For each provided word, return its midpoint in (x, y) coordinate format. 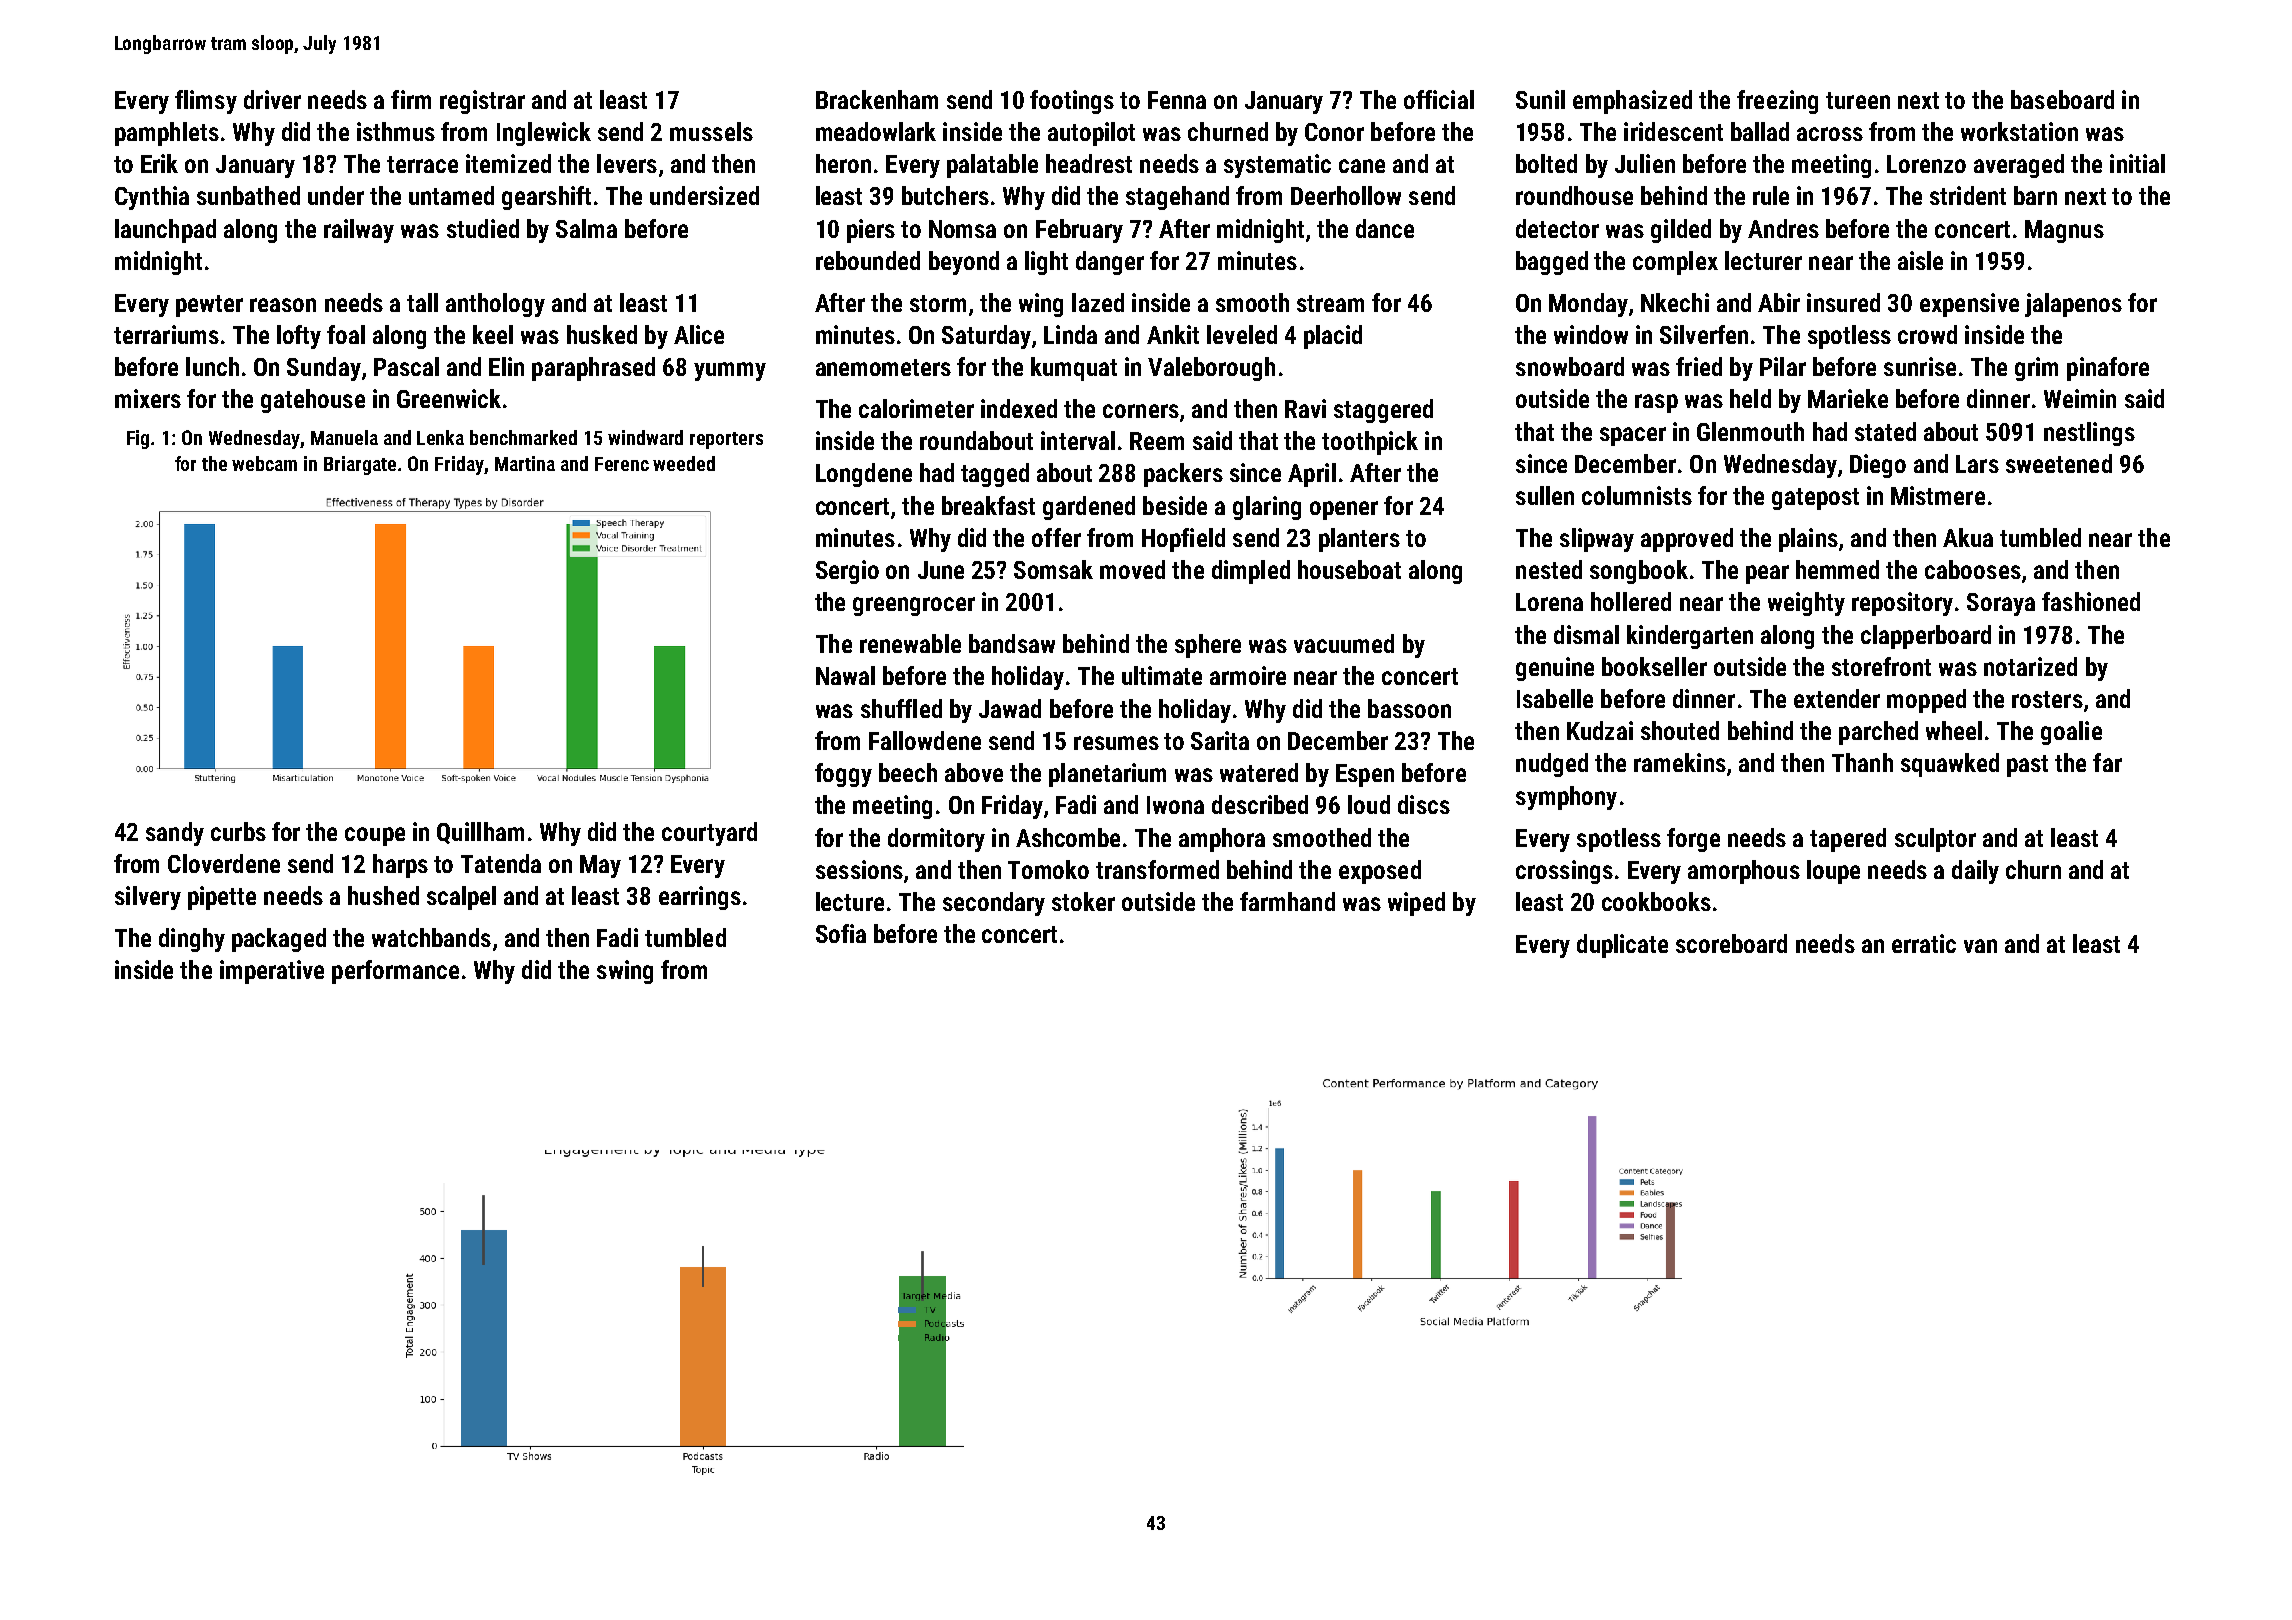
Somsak (1053, 569)
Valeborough (1211, 369)
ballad (1760, 131)
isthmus (396, 131)
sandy (175, 834)
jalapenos (2073, 305)
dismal (1586, 634)
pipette (222, 898)
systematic (1277, 166)
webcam (264, 463)
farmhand (1287, 901)
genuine (1555, 669)
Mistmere (1938, 495)
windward (645, 437)
